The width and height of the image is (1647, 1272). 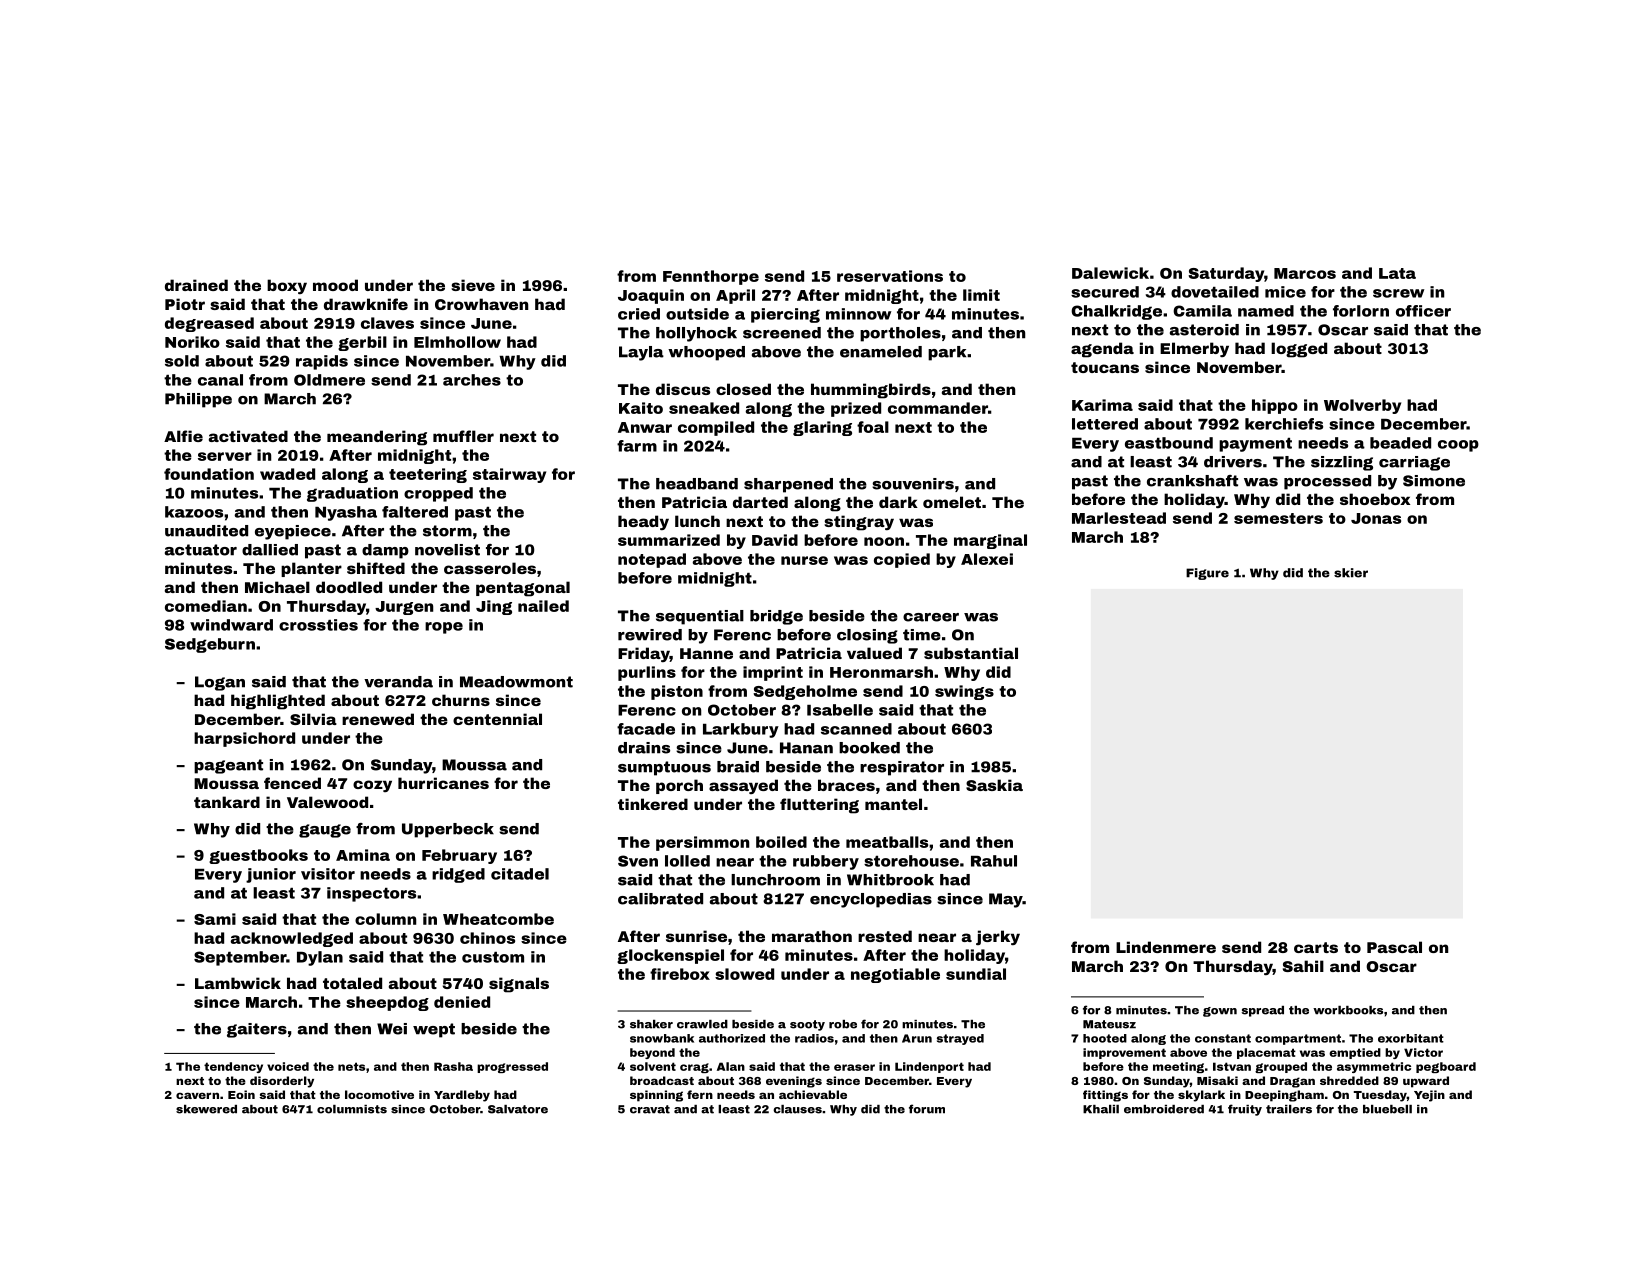 I want to click on cozy, so click(x=372, y=786).
